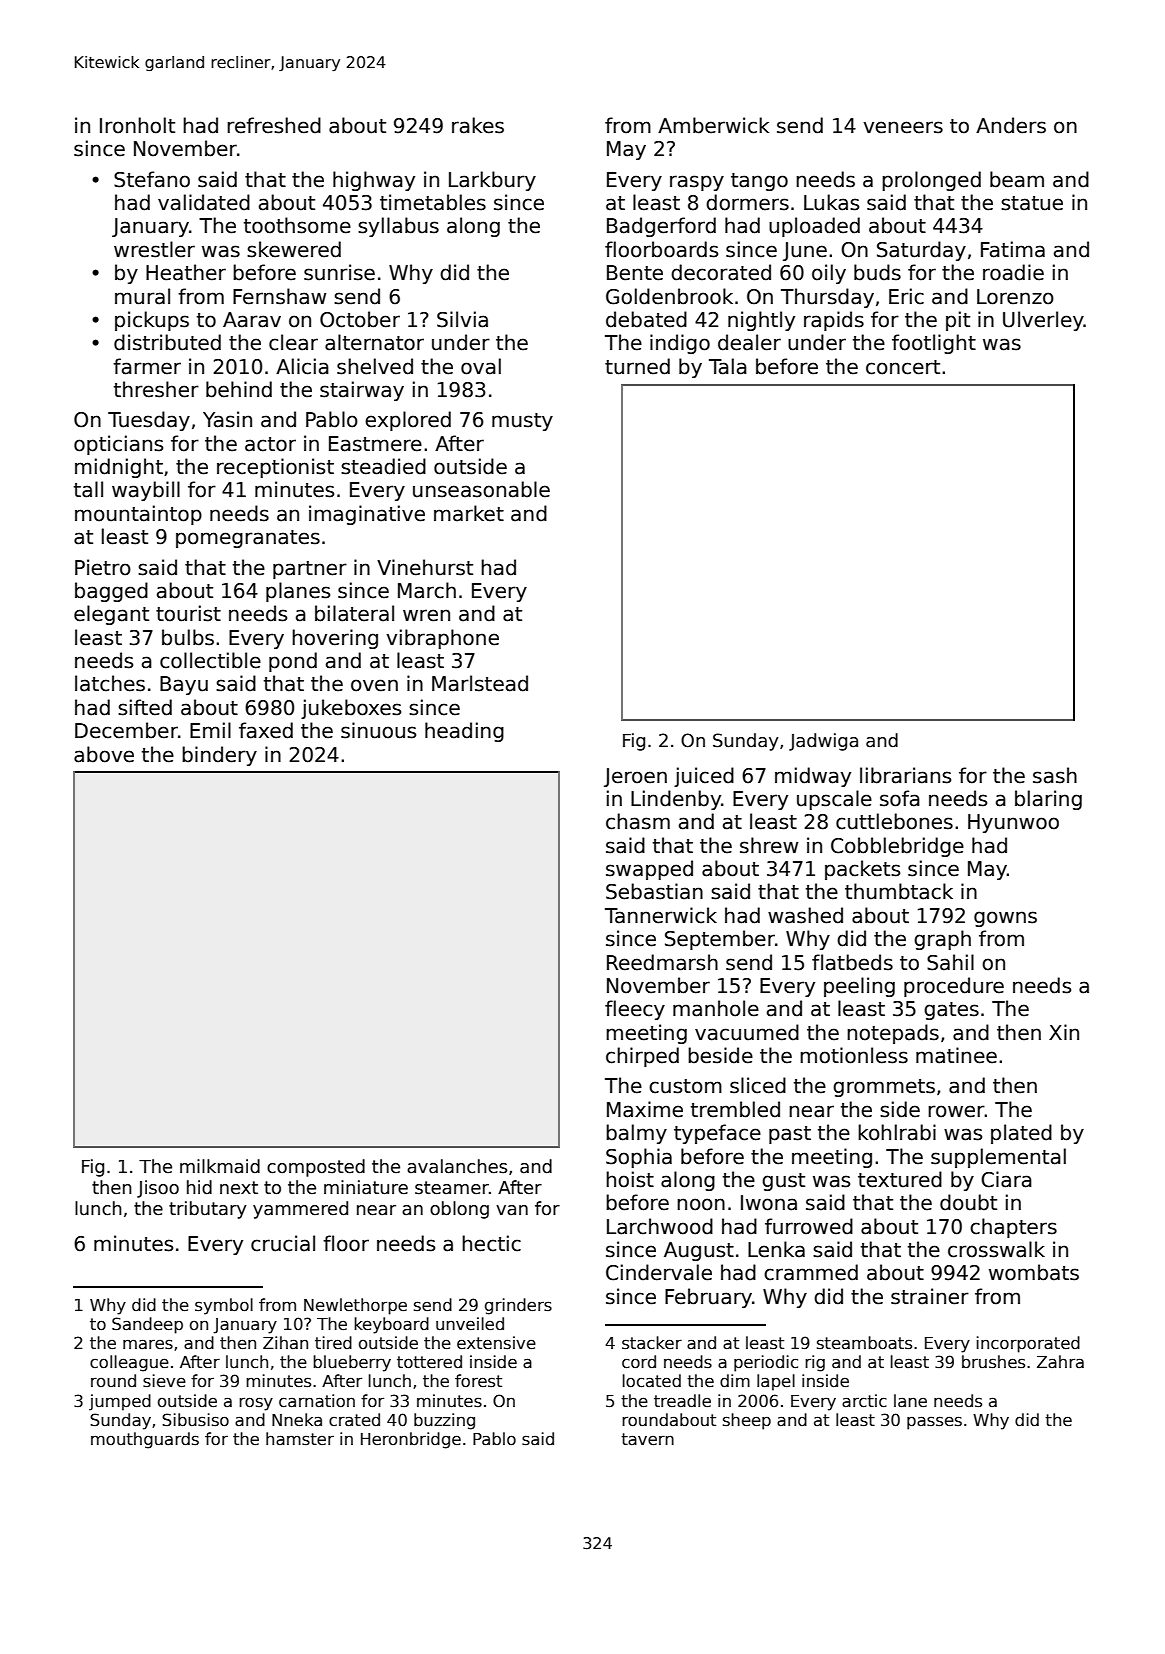 The width and height of the screenshot is (1165, 1654). Describe the element at coordinates (903, 127) in the screenshot. I see `veneers` at that location.
